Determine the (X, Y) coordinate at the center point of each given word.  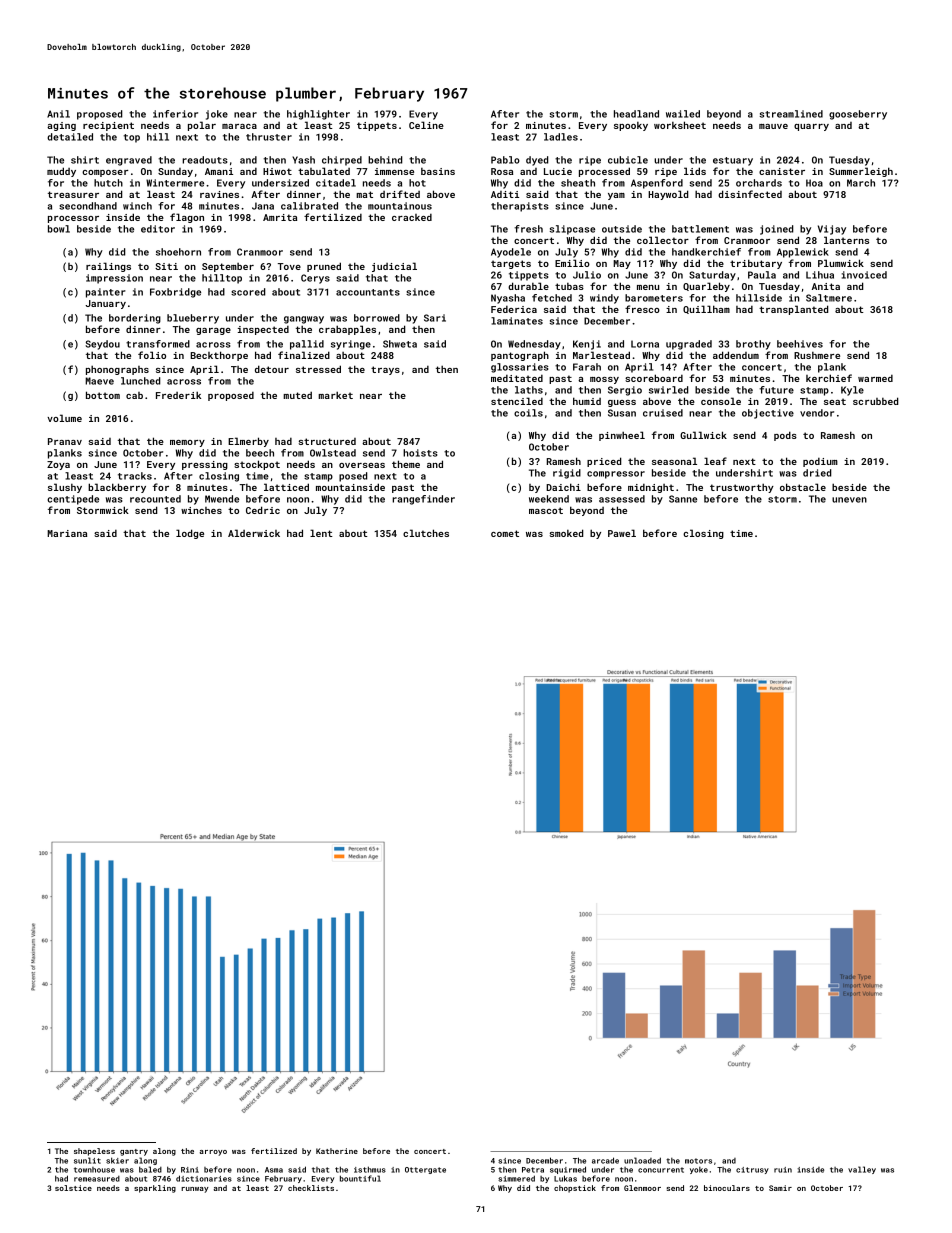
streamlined (791, 114)
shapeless (94, 1152)
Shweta (400, 344)
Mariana (67, 533)
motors (698, 1161)
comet (505, 533)
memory (187, 443)
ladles (561, 137)
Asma (274, 1170)
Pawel (622, 533)
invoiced (864, 275)
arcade (605, 1160)
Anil (58, 114)
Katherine (337, 1151)
